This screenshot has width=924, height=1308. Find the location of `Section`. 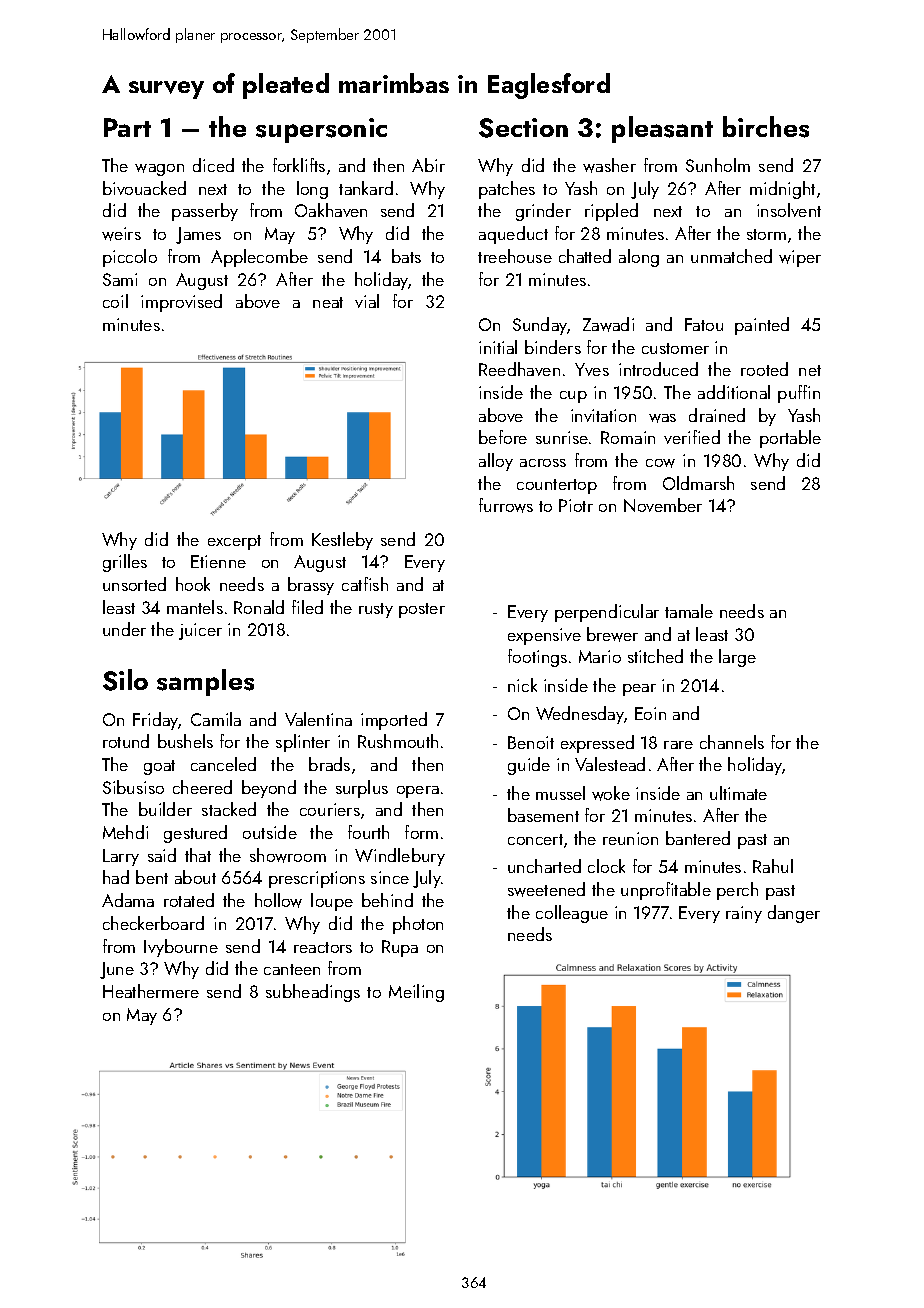

Section is located at coordinates (523, 128).
